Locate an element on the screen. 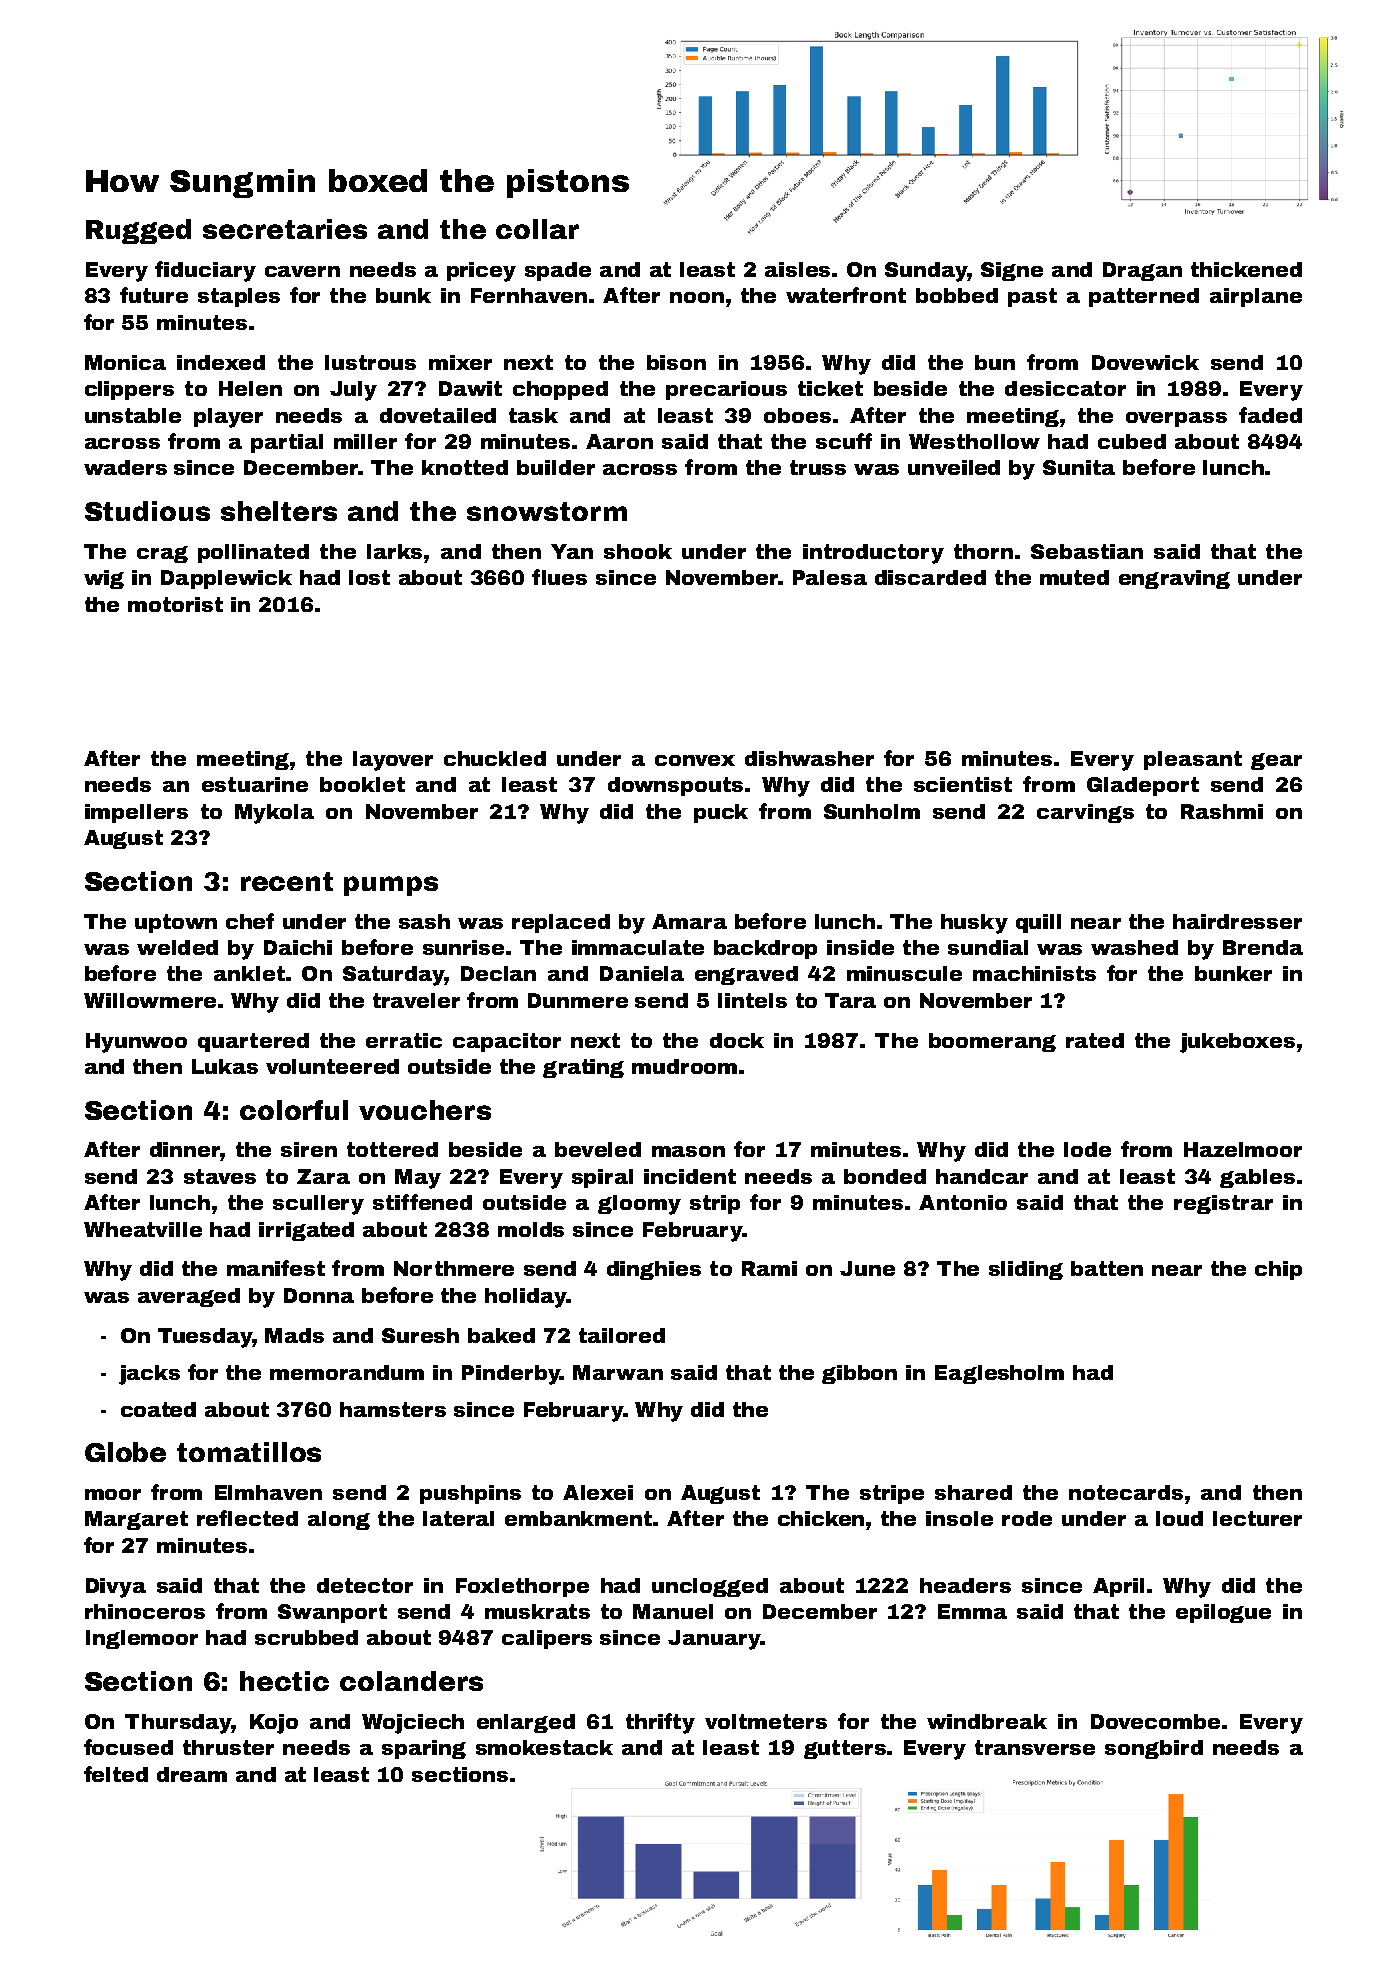 This screenshot has width=1386, height=1969. focused is located at coordinates (128, 1747).
